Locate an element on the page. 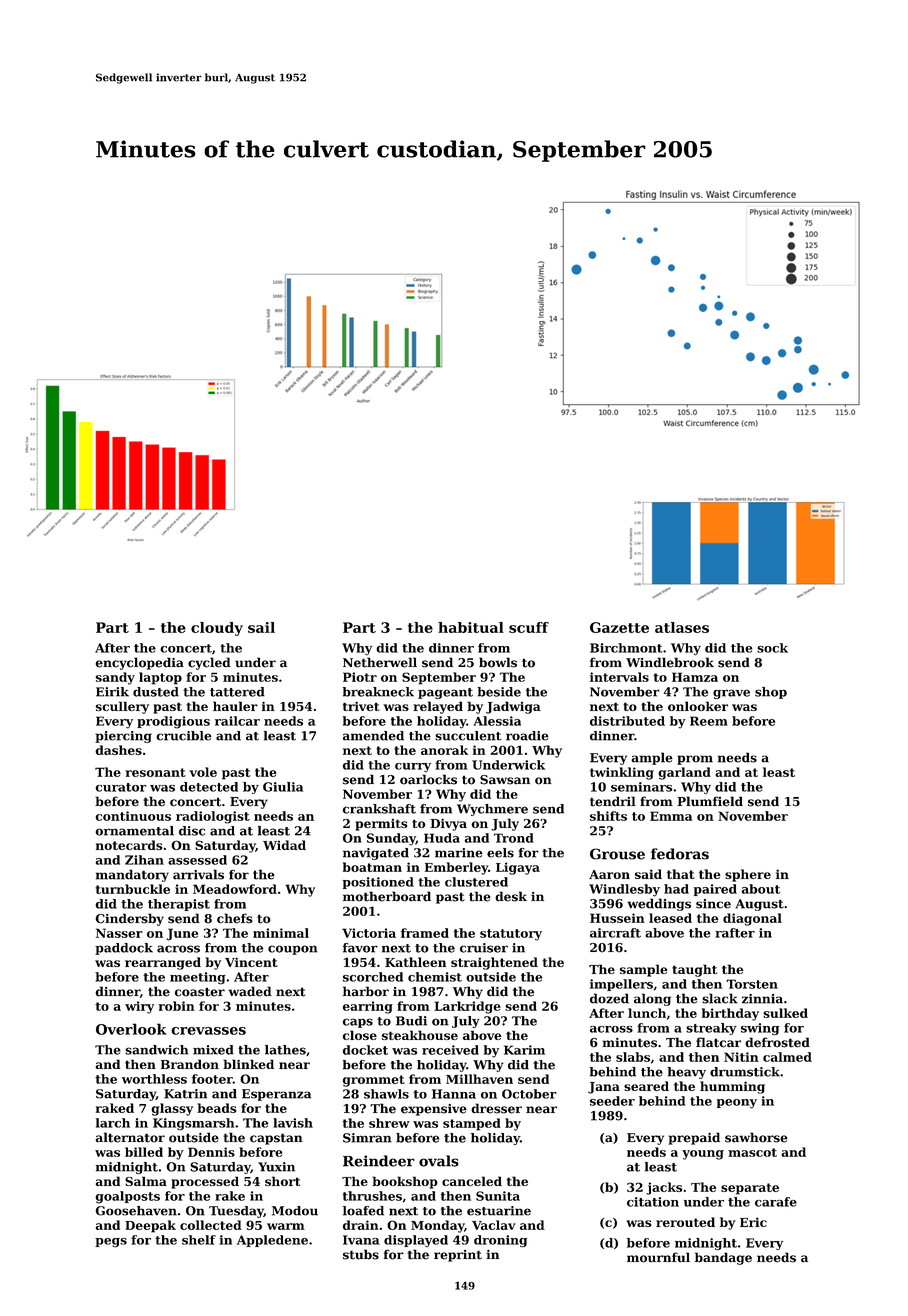  cloudy is located at coordinates (217, 629).
